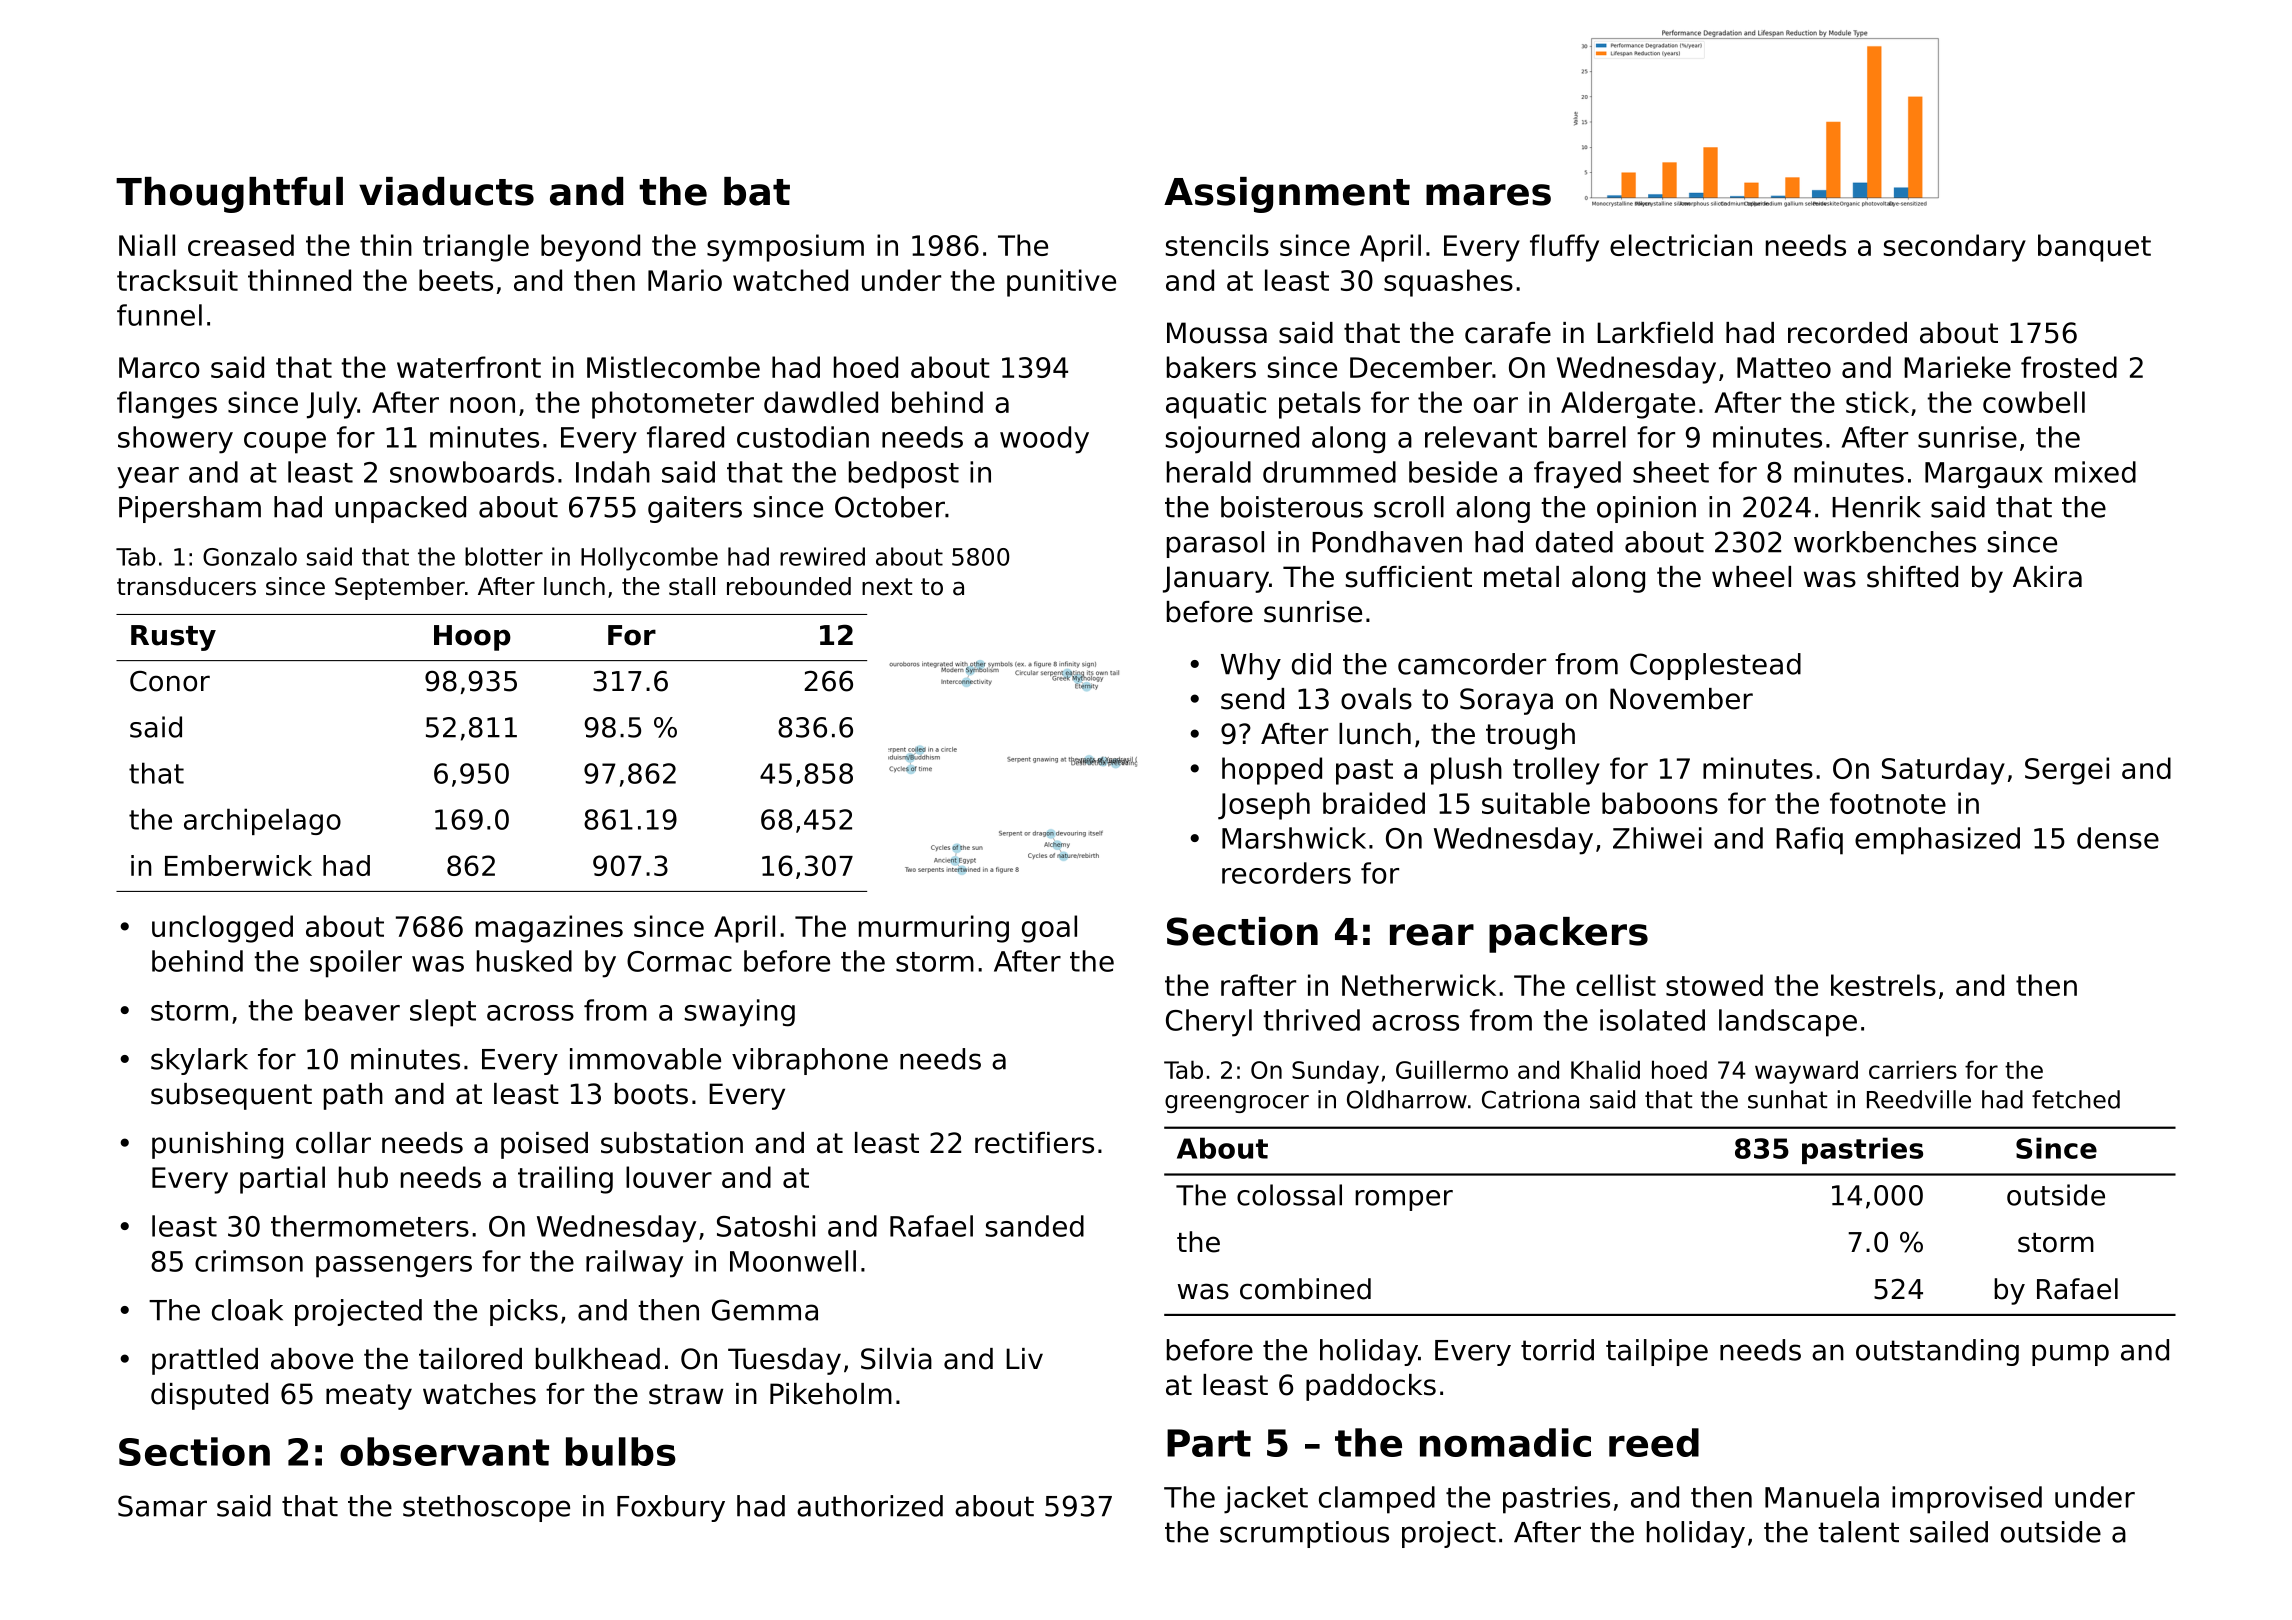  Describe the element at coordinates (1557, 1350) in the screenshot. I see `torrid` at that location.
